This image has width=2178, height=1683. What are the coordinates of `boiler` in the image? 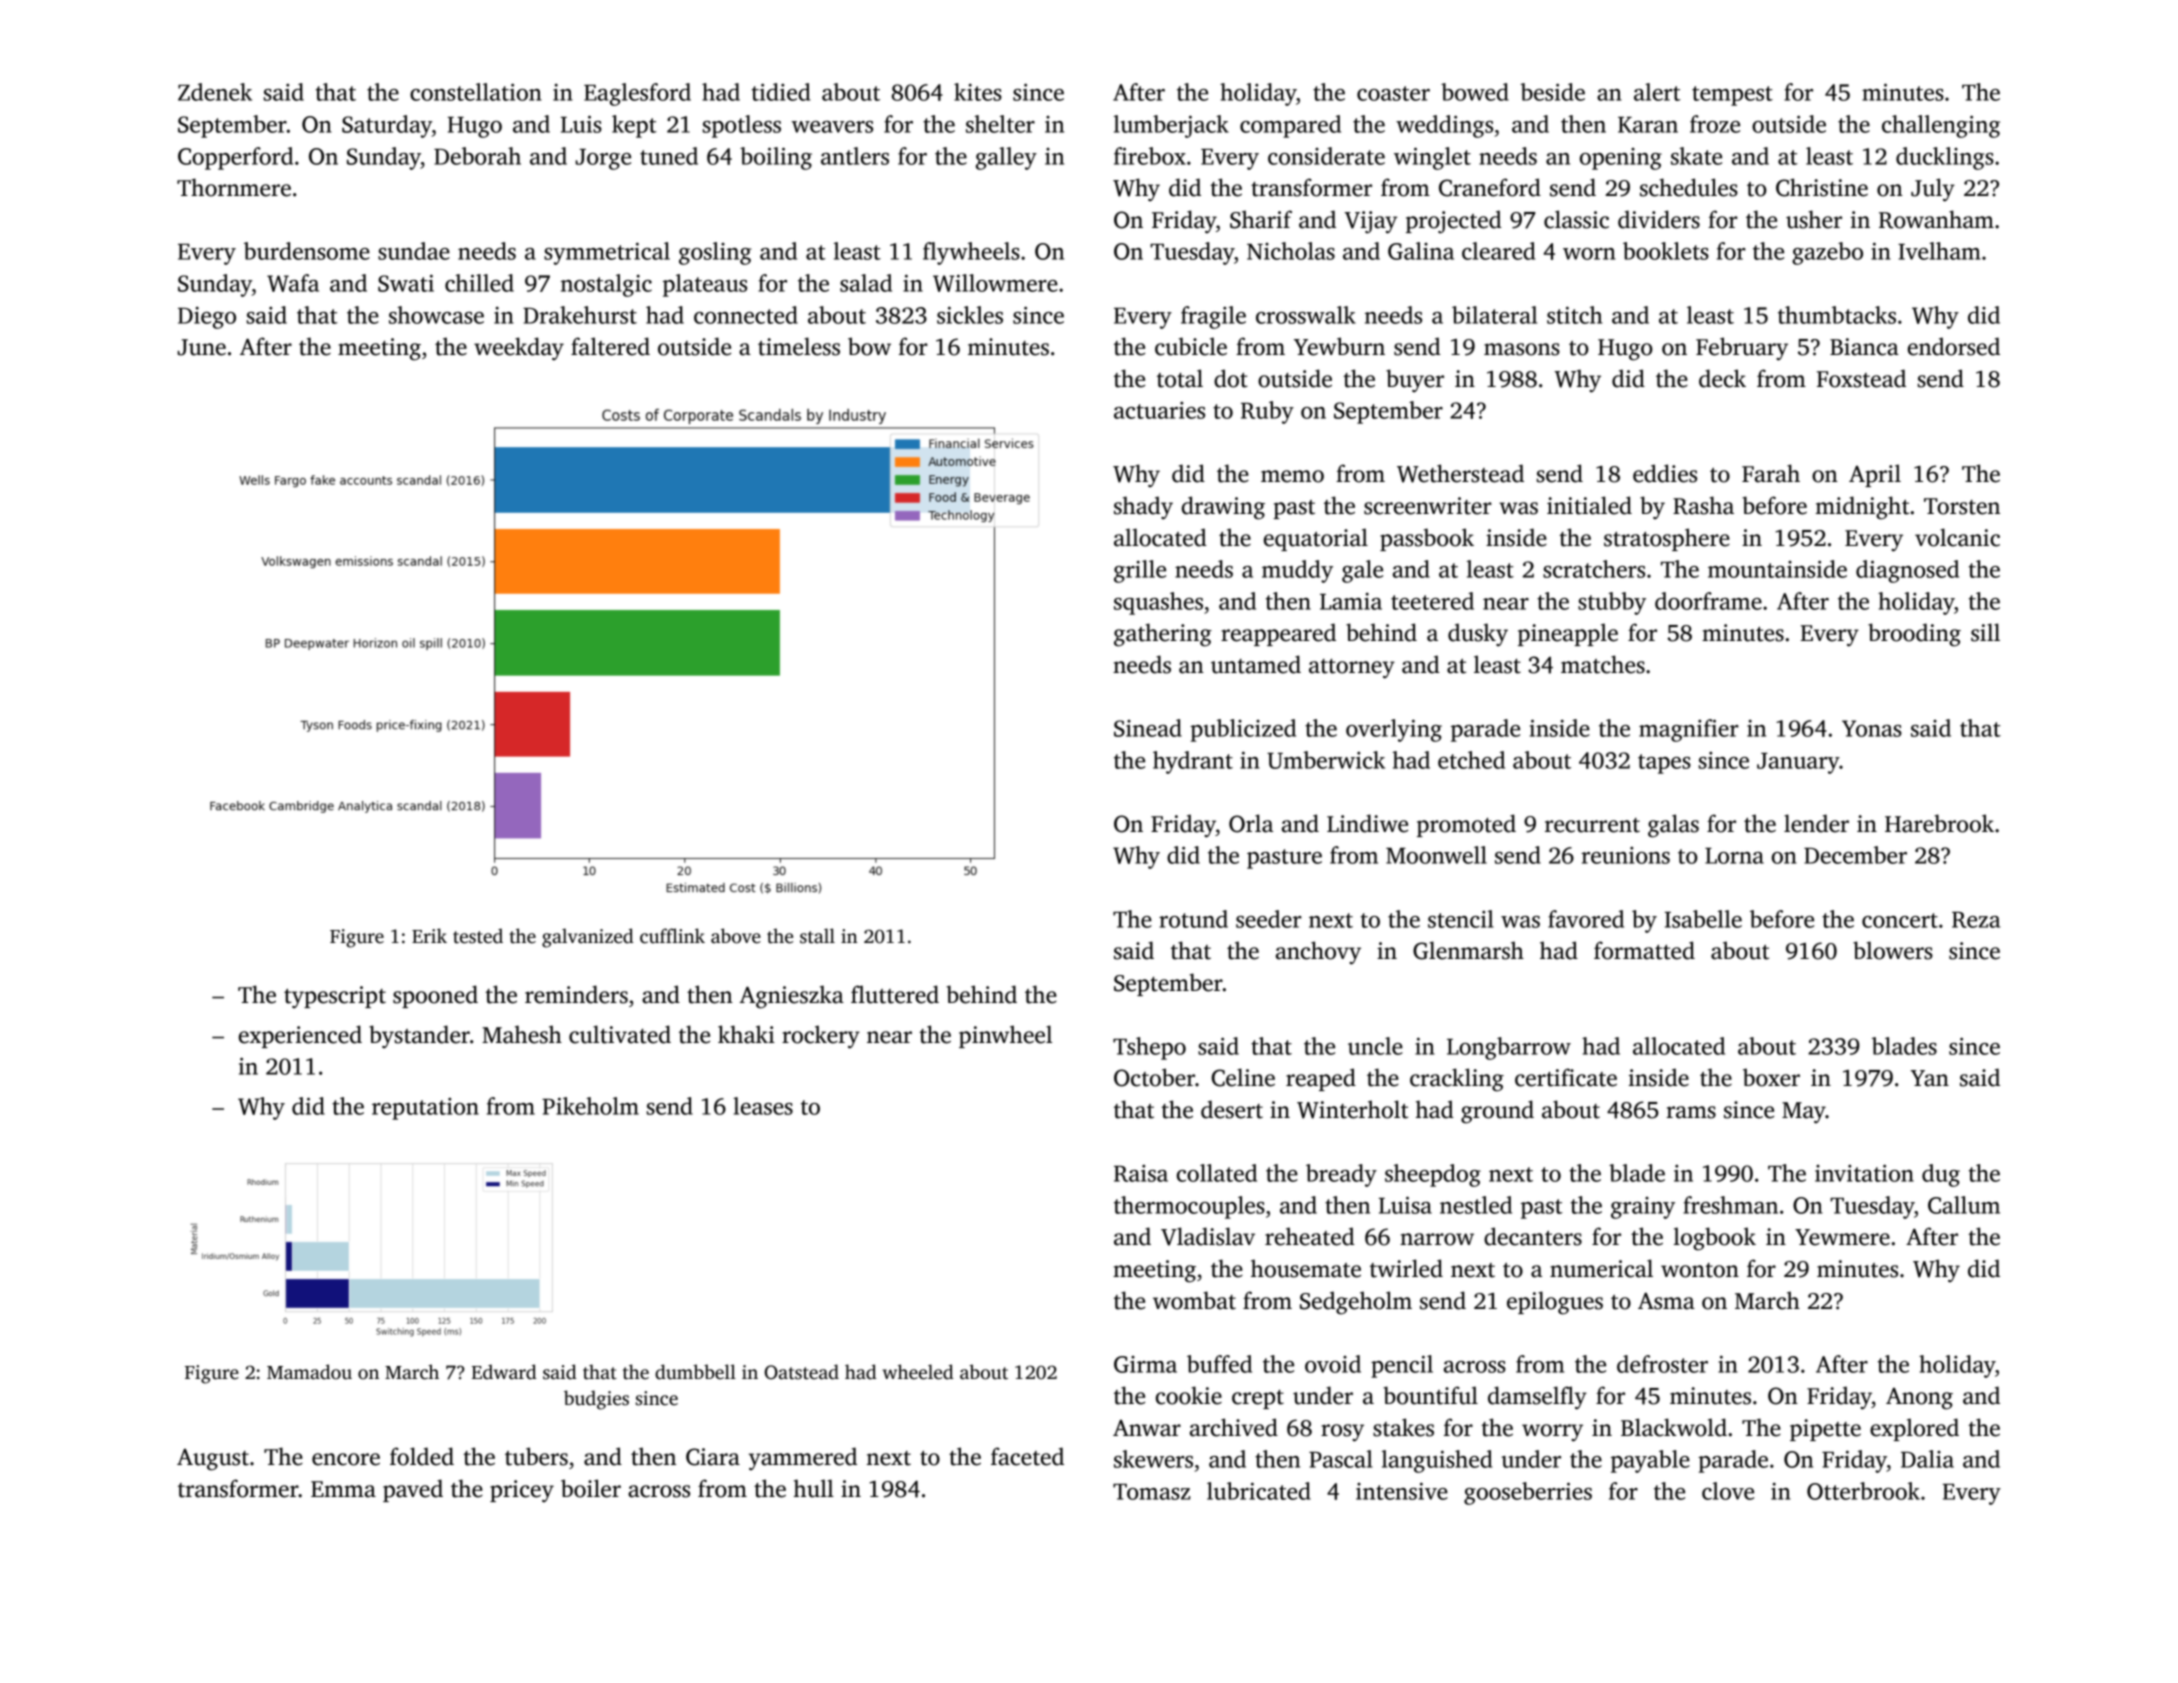 It's located at (591, 1488).
